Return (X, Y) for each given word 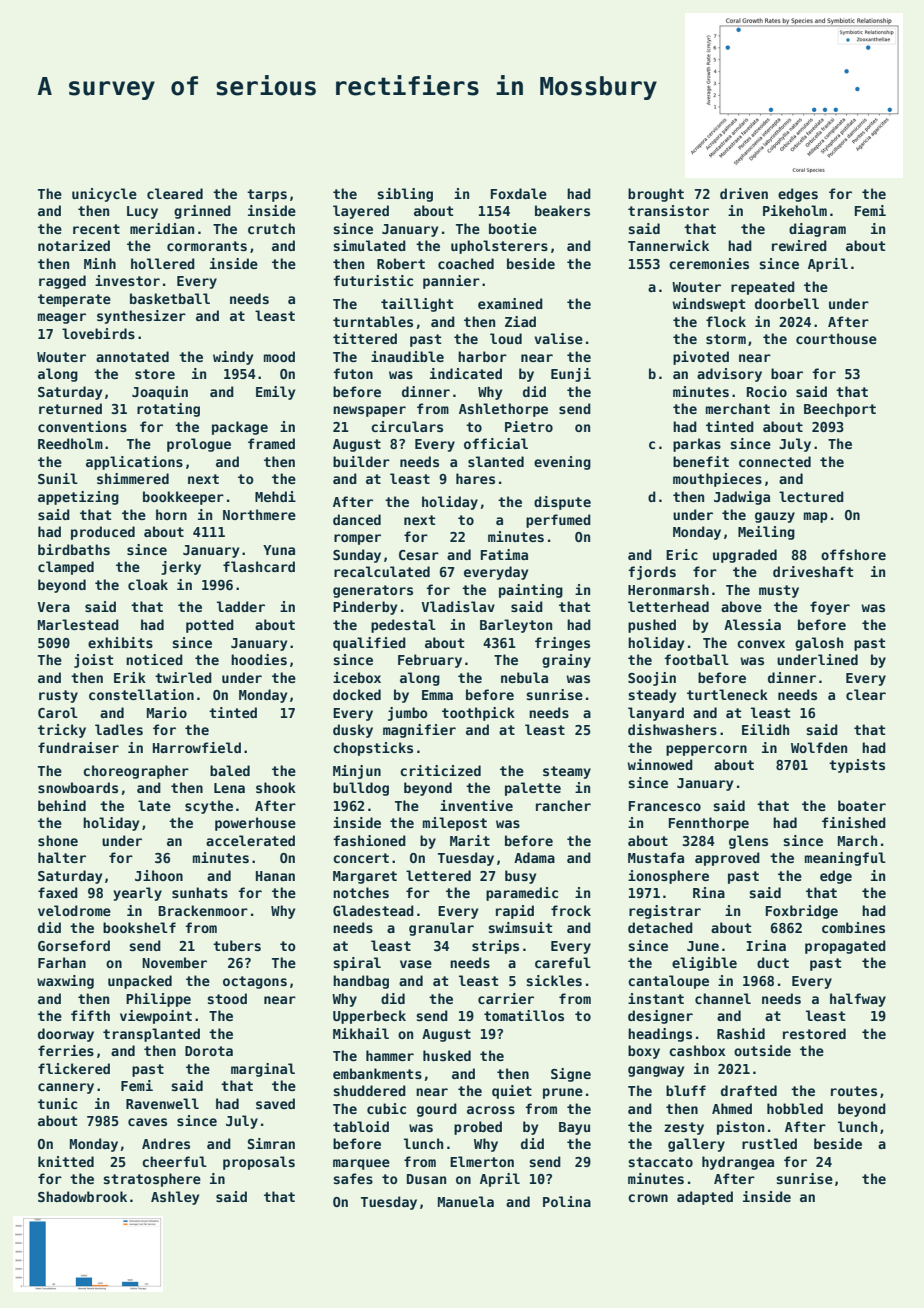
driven (744, 193)
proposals (259, 1163)
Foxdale (519, 193)
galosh (819, 644)
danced (357, 519)
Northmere (259, 514)
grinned (202, 212)
